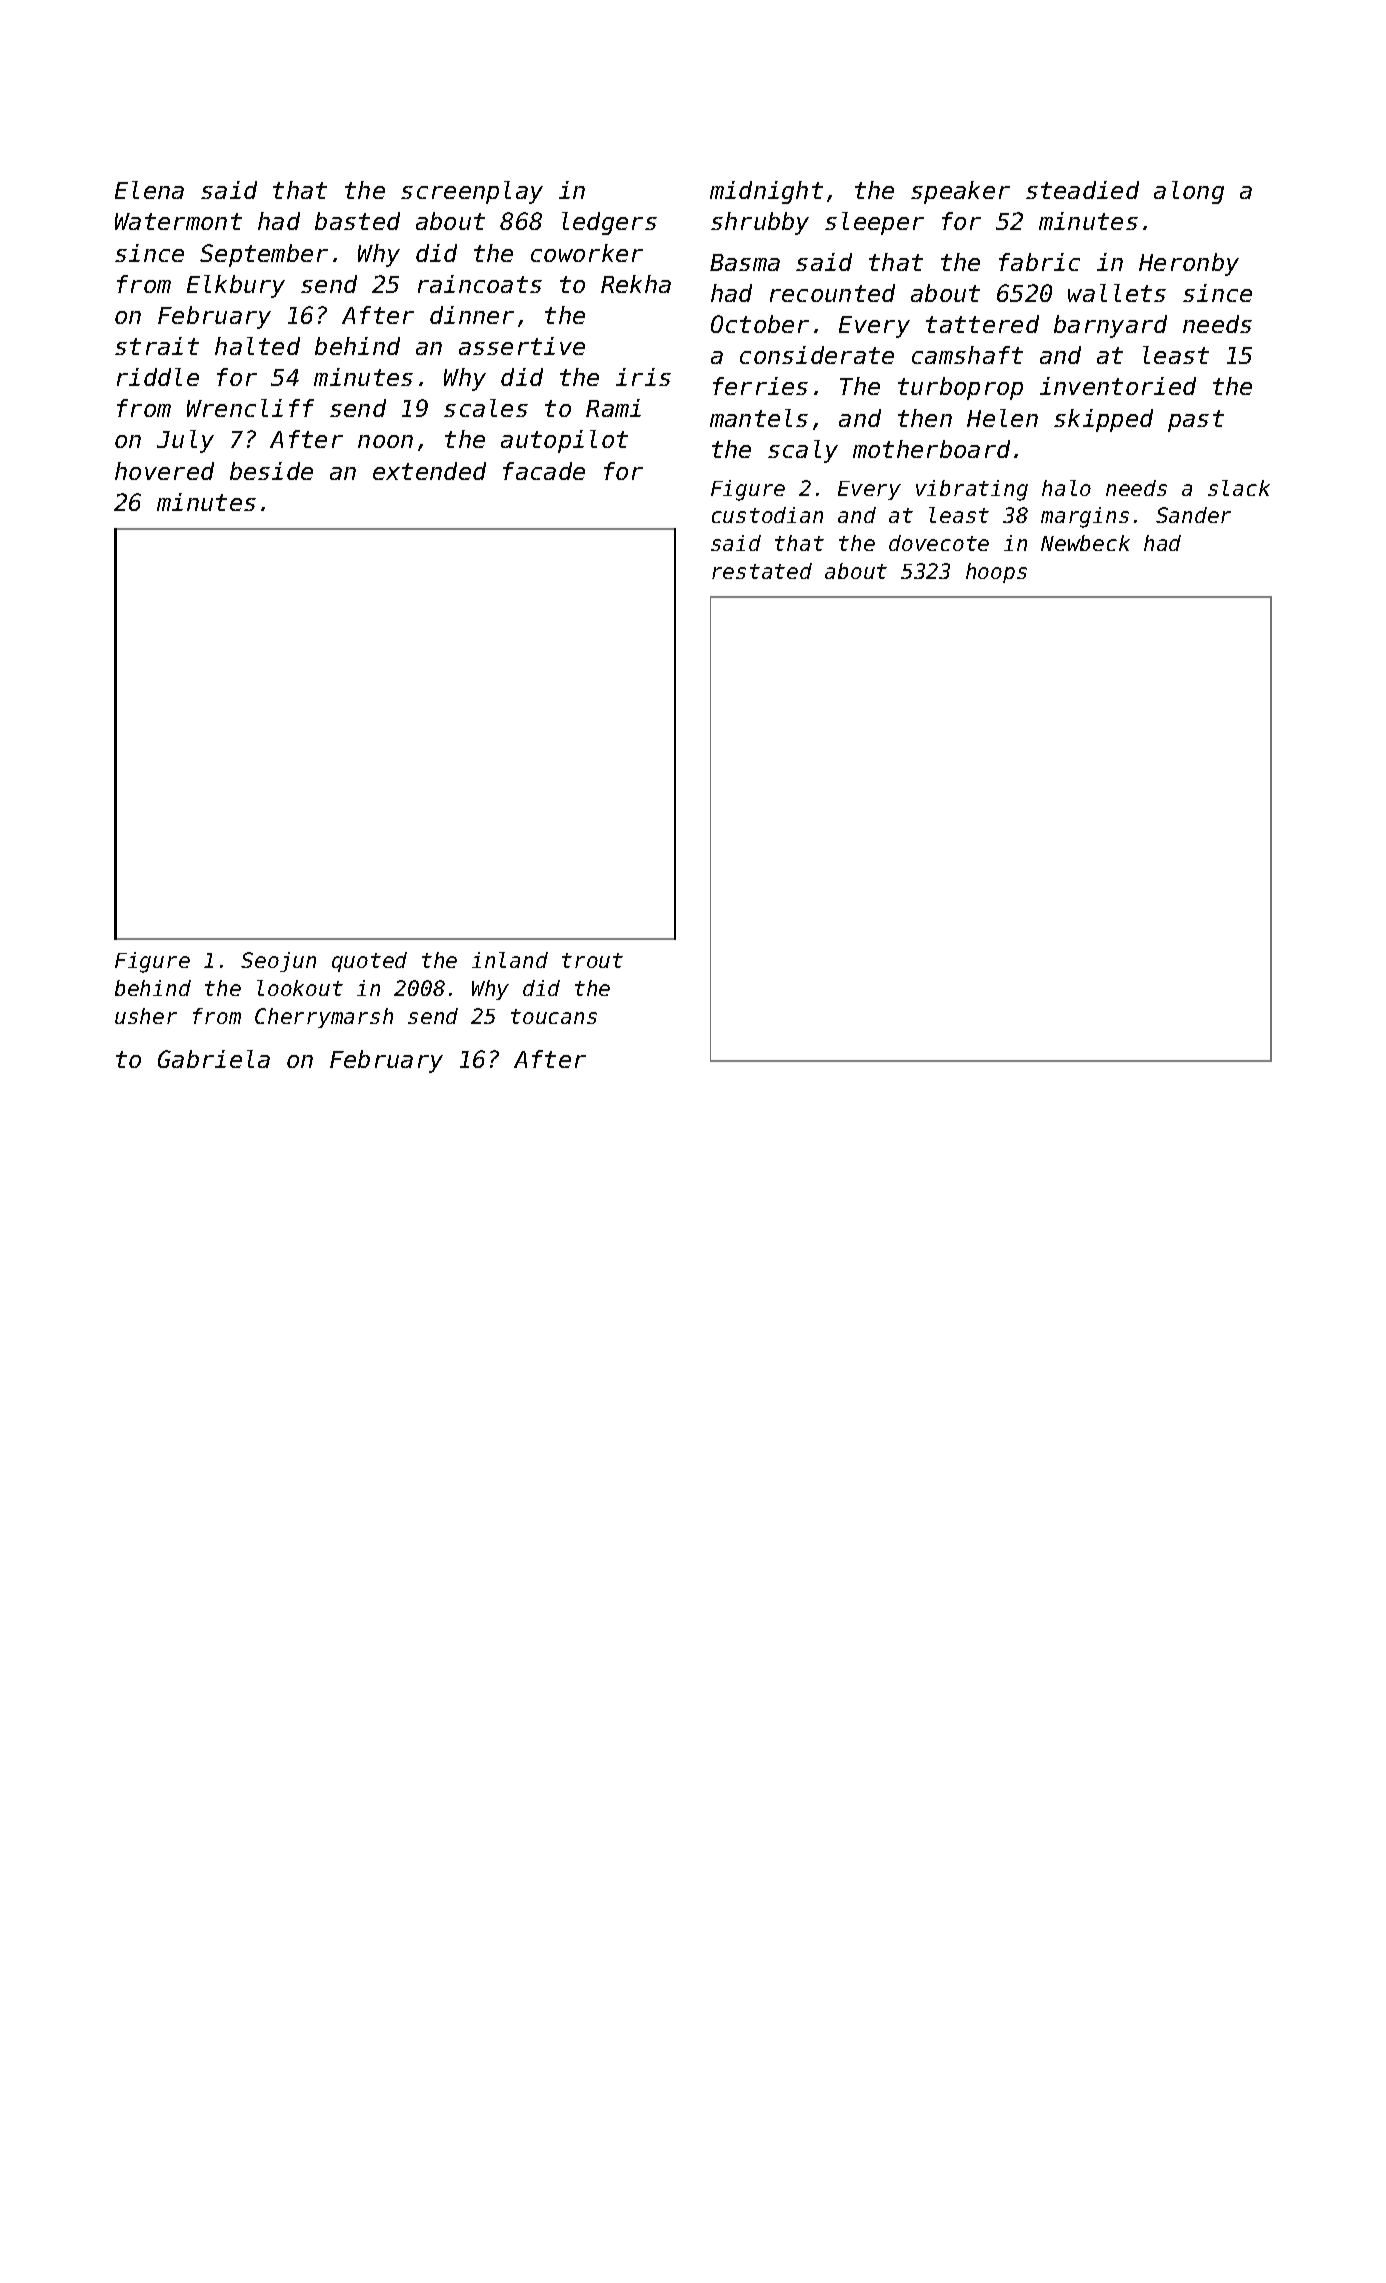 This screenshot has width=1386, height=2283. Describe the element at coordinates (613, 408) in the screenshot. I see `Rami` at that location.
